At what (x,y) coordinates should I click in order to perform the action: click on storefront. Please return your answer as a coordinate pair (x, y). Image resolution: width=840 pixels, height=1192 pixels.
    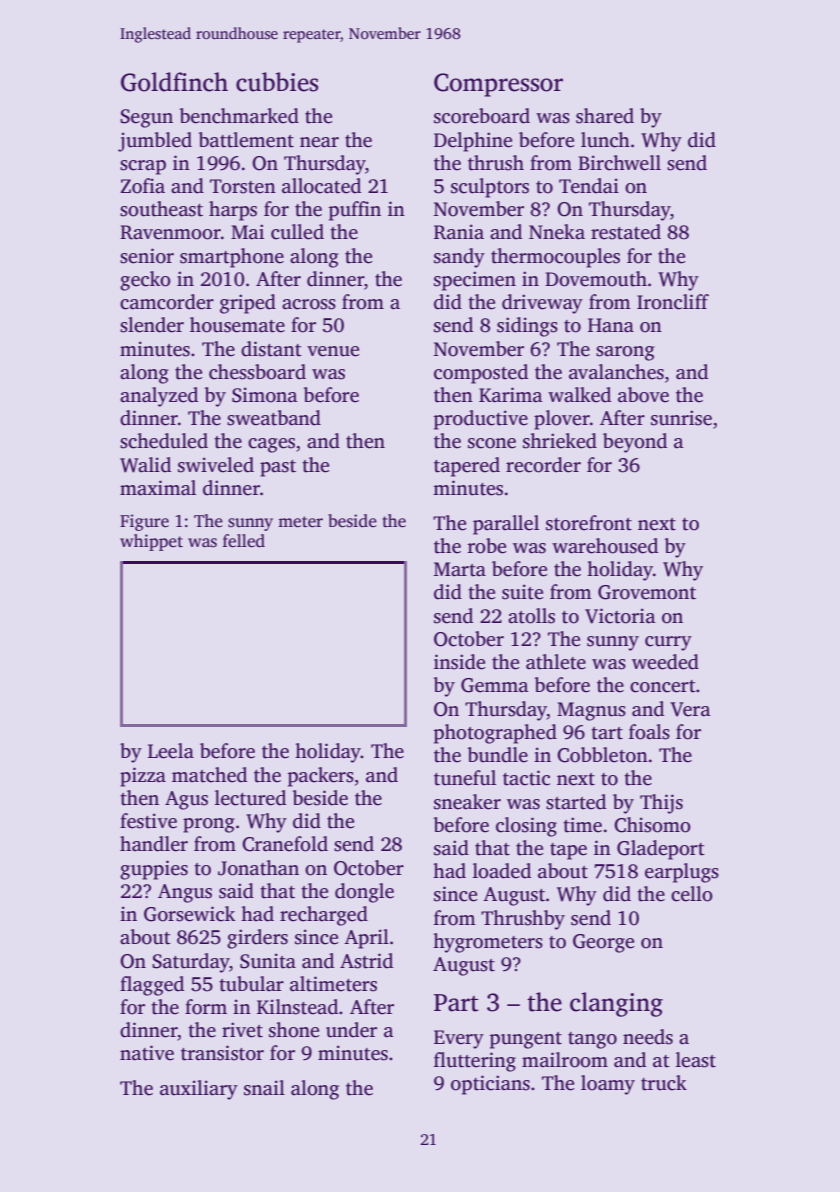
    Looking at the image, I should click on (589, 523).
